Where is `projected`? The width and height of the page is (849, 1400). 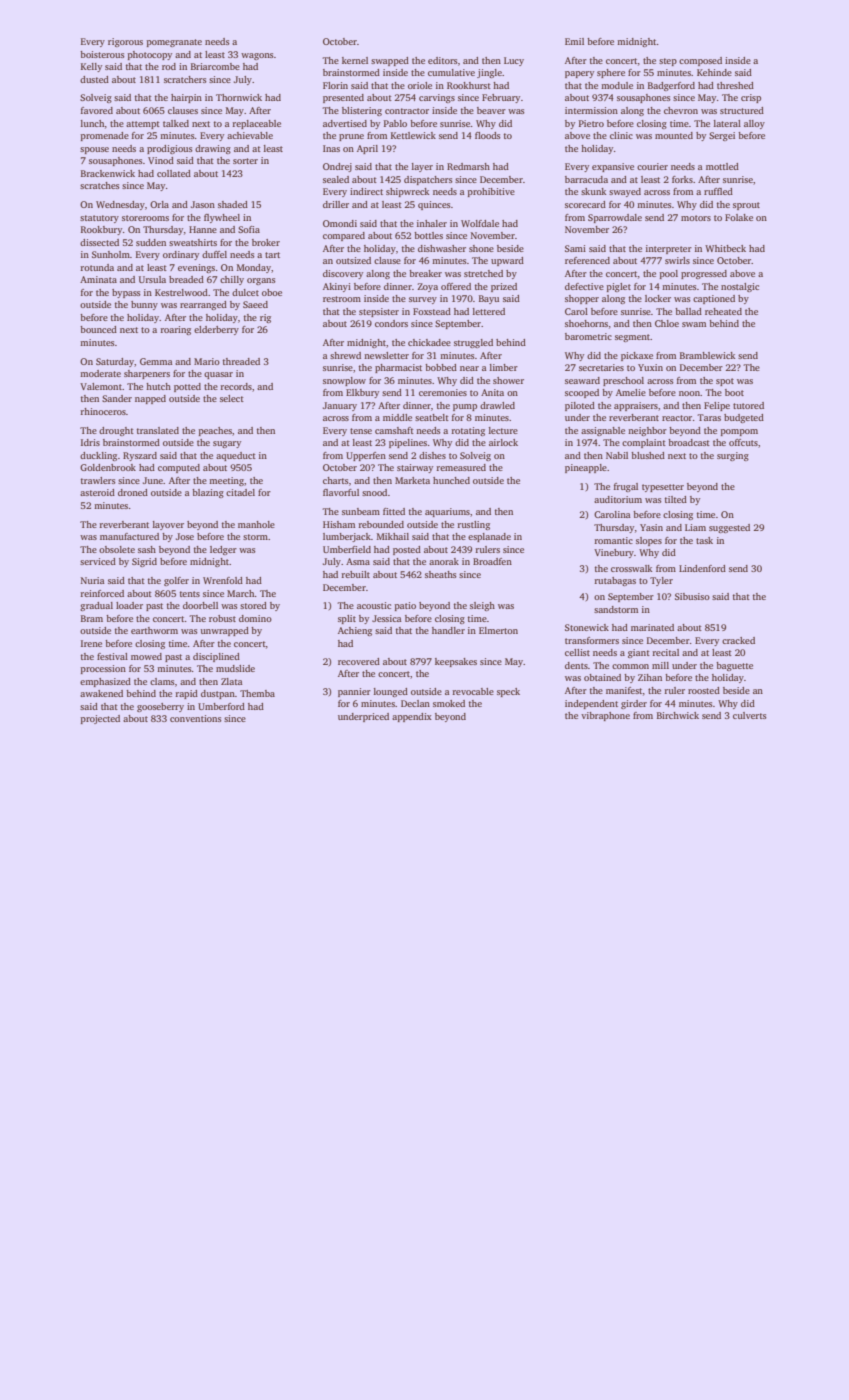 projected is located at coordinates (100, 719).
